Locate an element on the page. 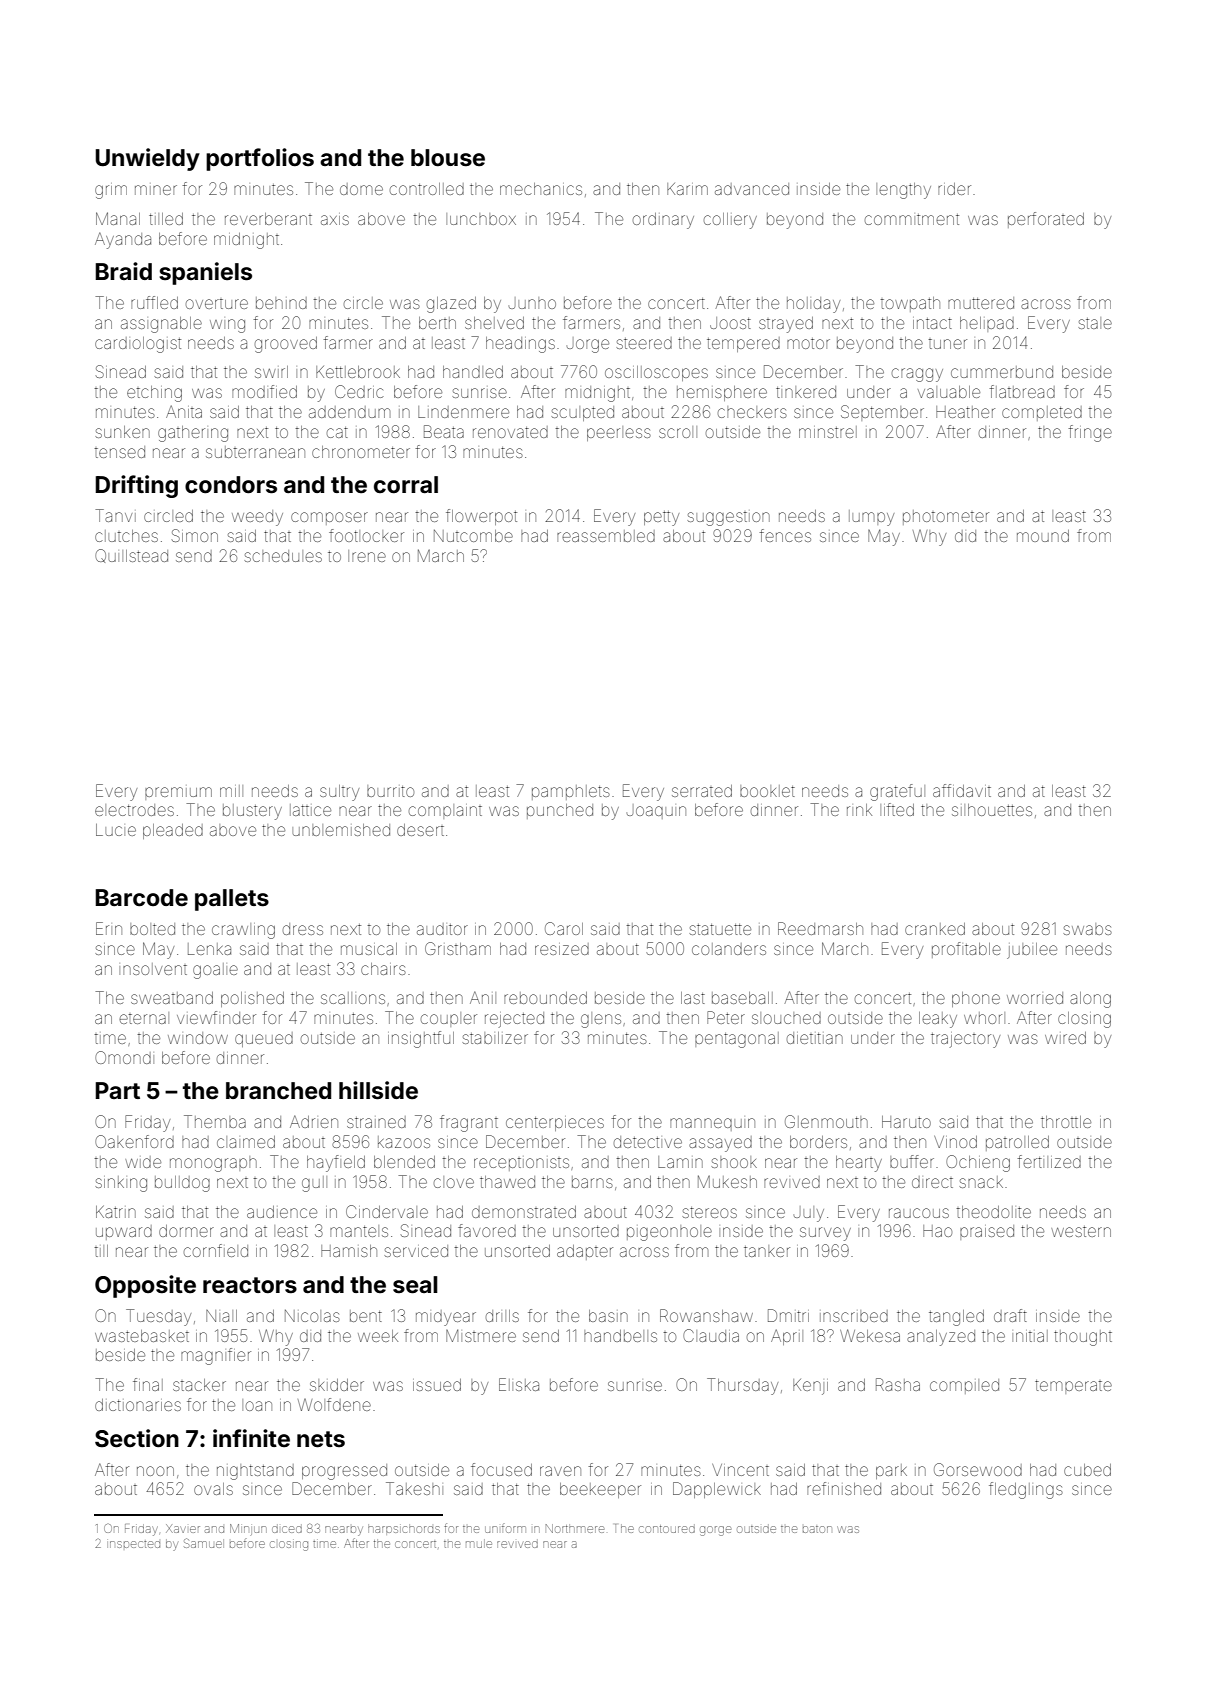 The width and height of the document is (1207, 1707). checkers is located at coordinates (752, 412).
